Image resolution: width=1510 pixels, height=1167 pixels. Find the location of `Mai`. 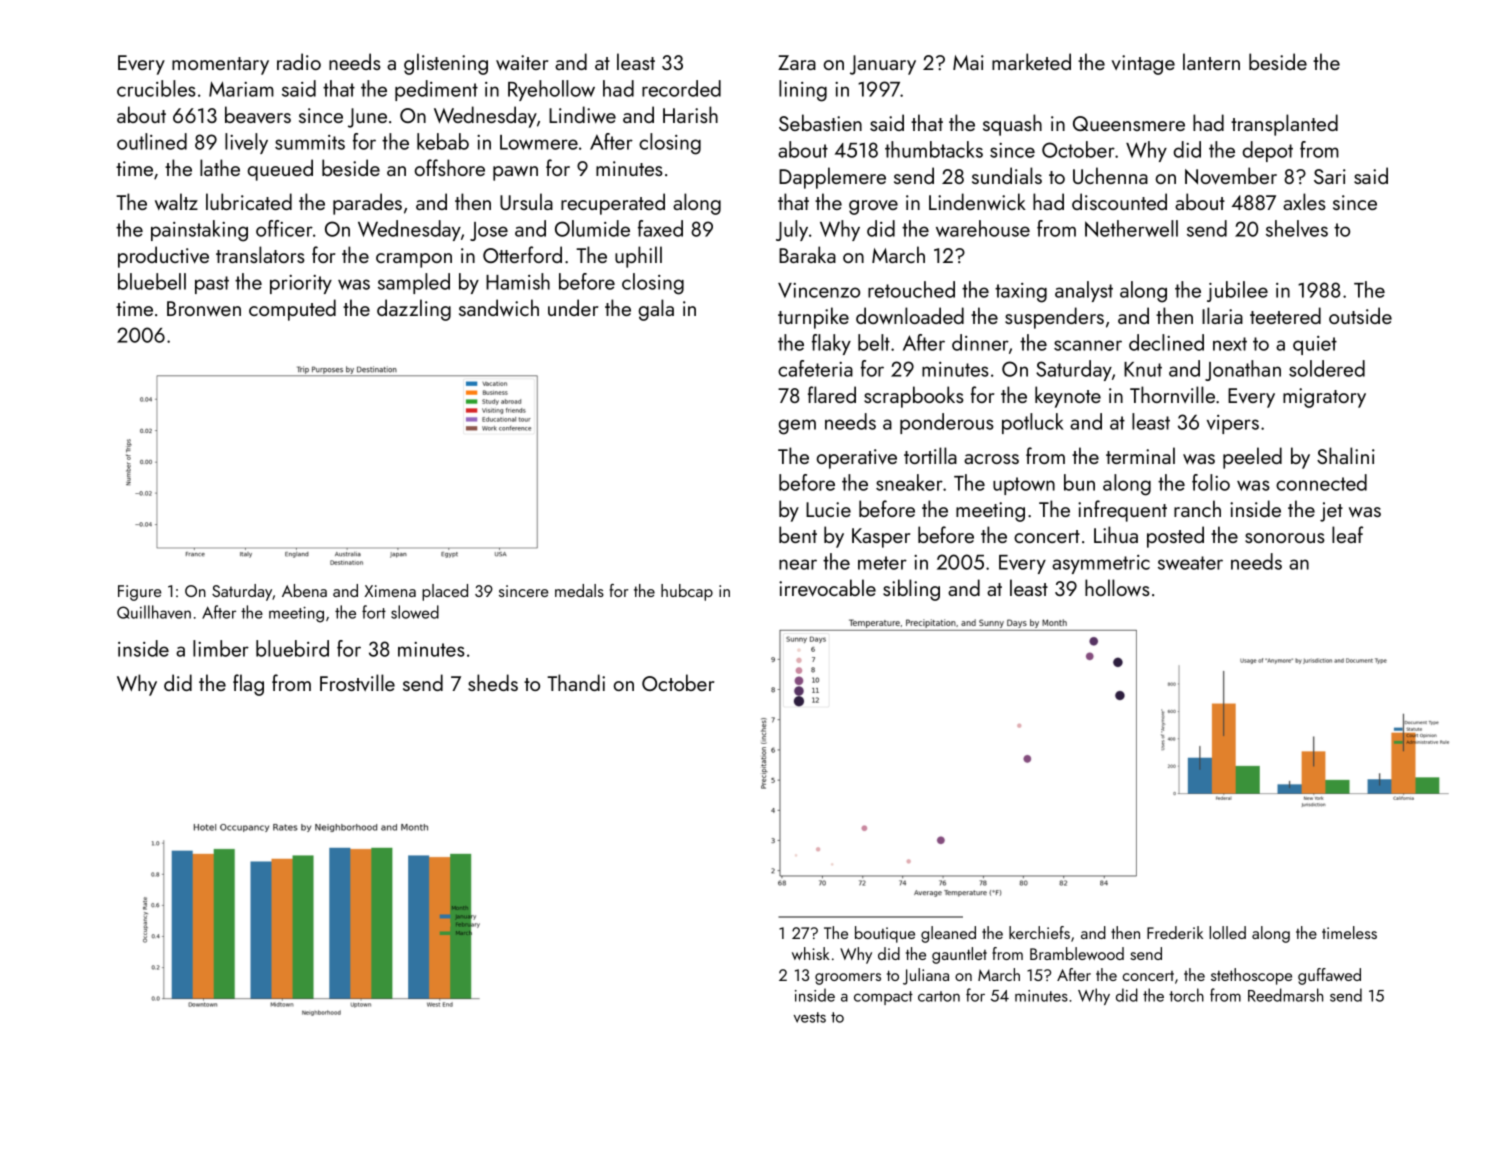

Mai is located at coordinates (968, 62).
